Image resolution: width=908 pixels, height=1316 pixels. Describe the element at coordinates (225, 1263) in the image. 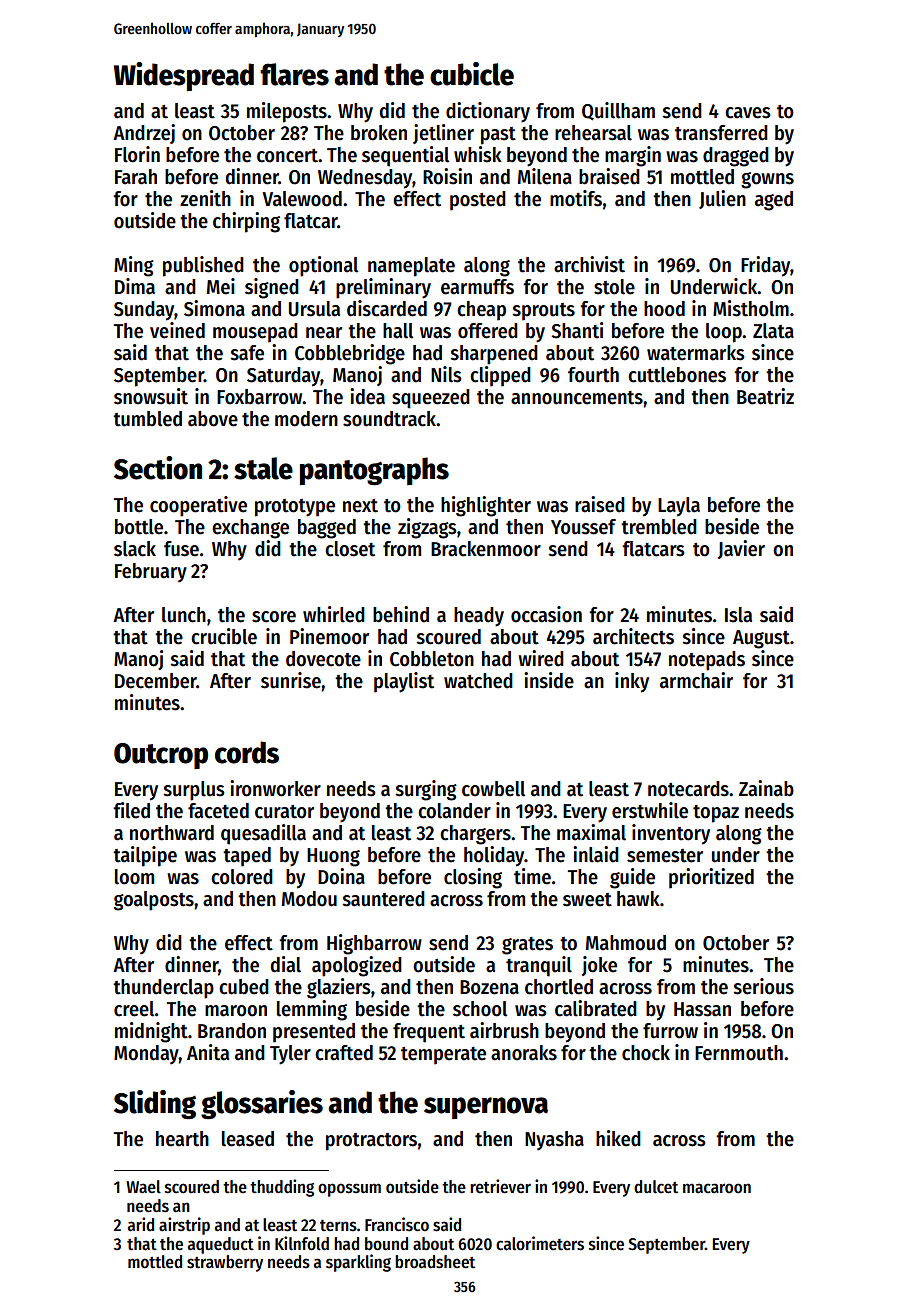

I see `strawberry` at that location.
